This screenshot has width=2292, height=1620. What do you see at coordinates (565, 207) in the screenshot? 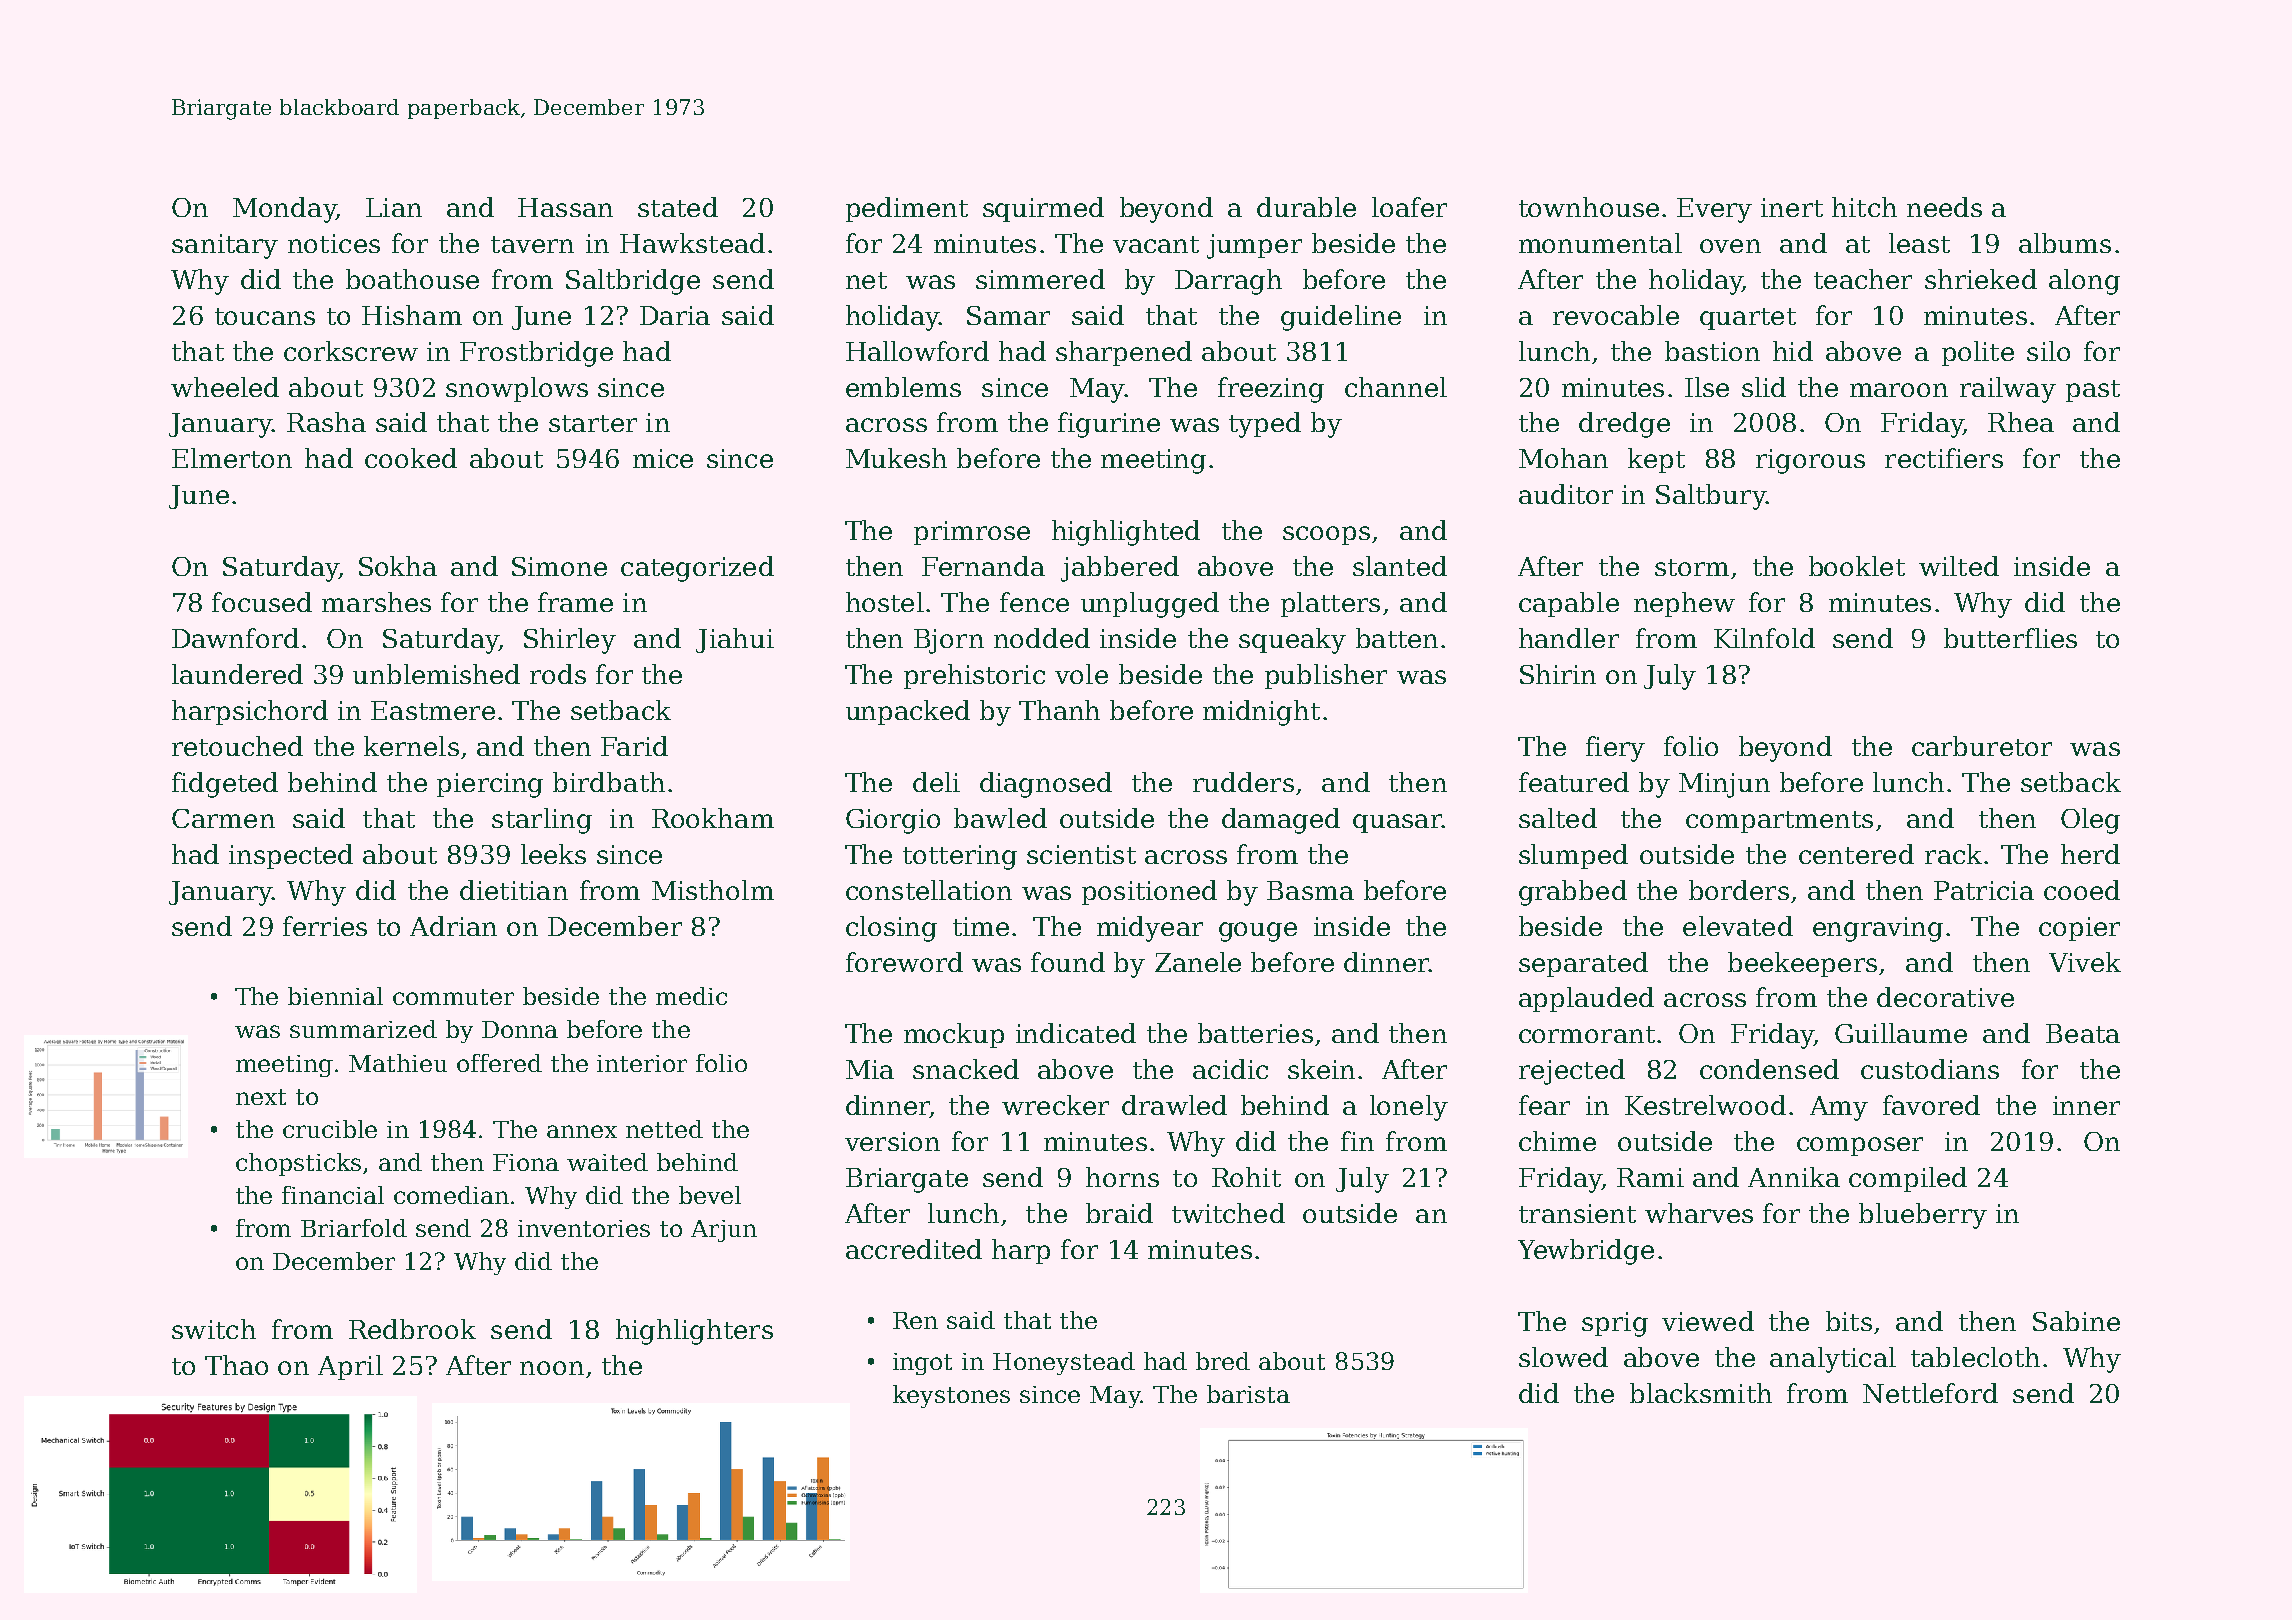
I see `Hassan` at bounding box center [565, 207].
